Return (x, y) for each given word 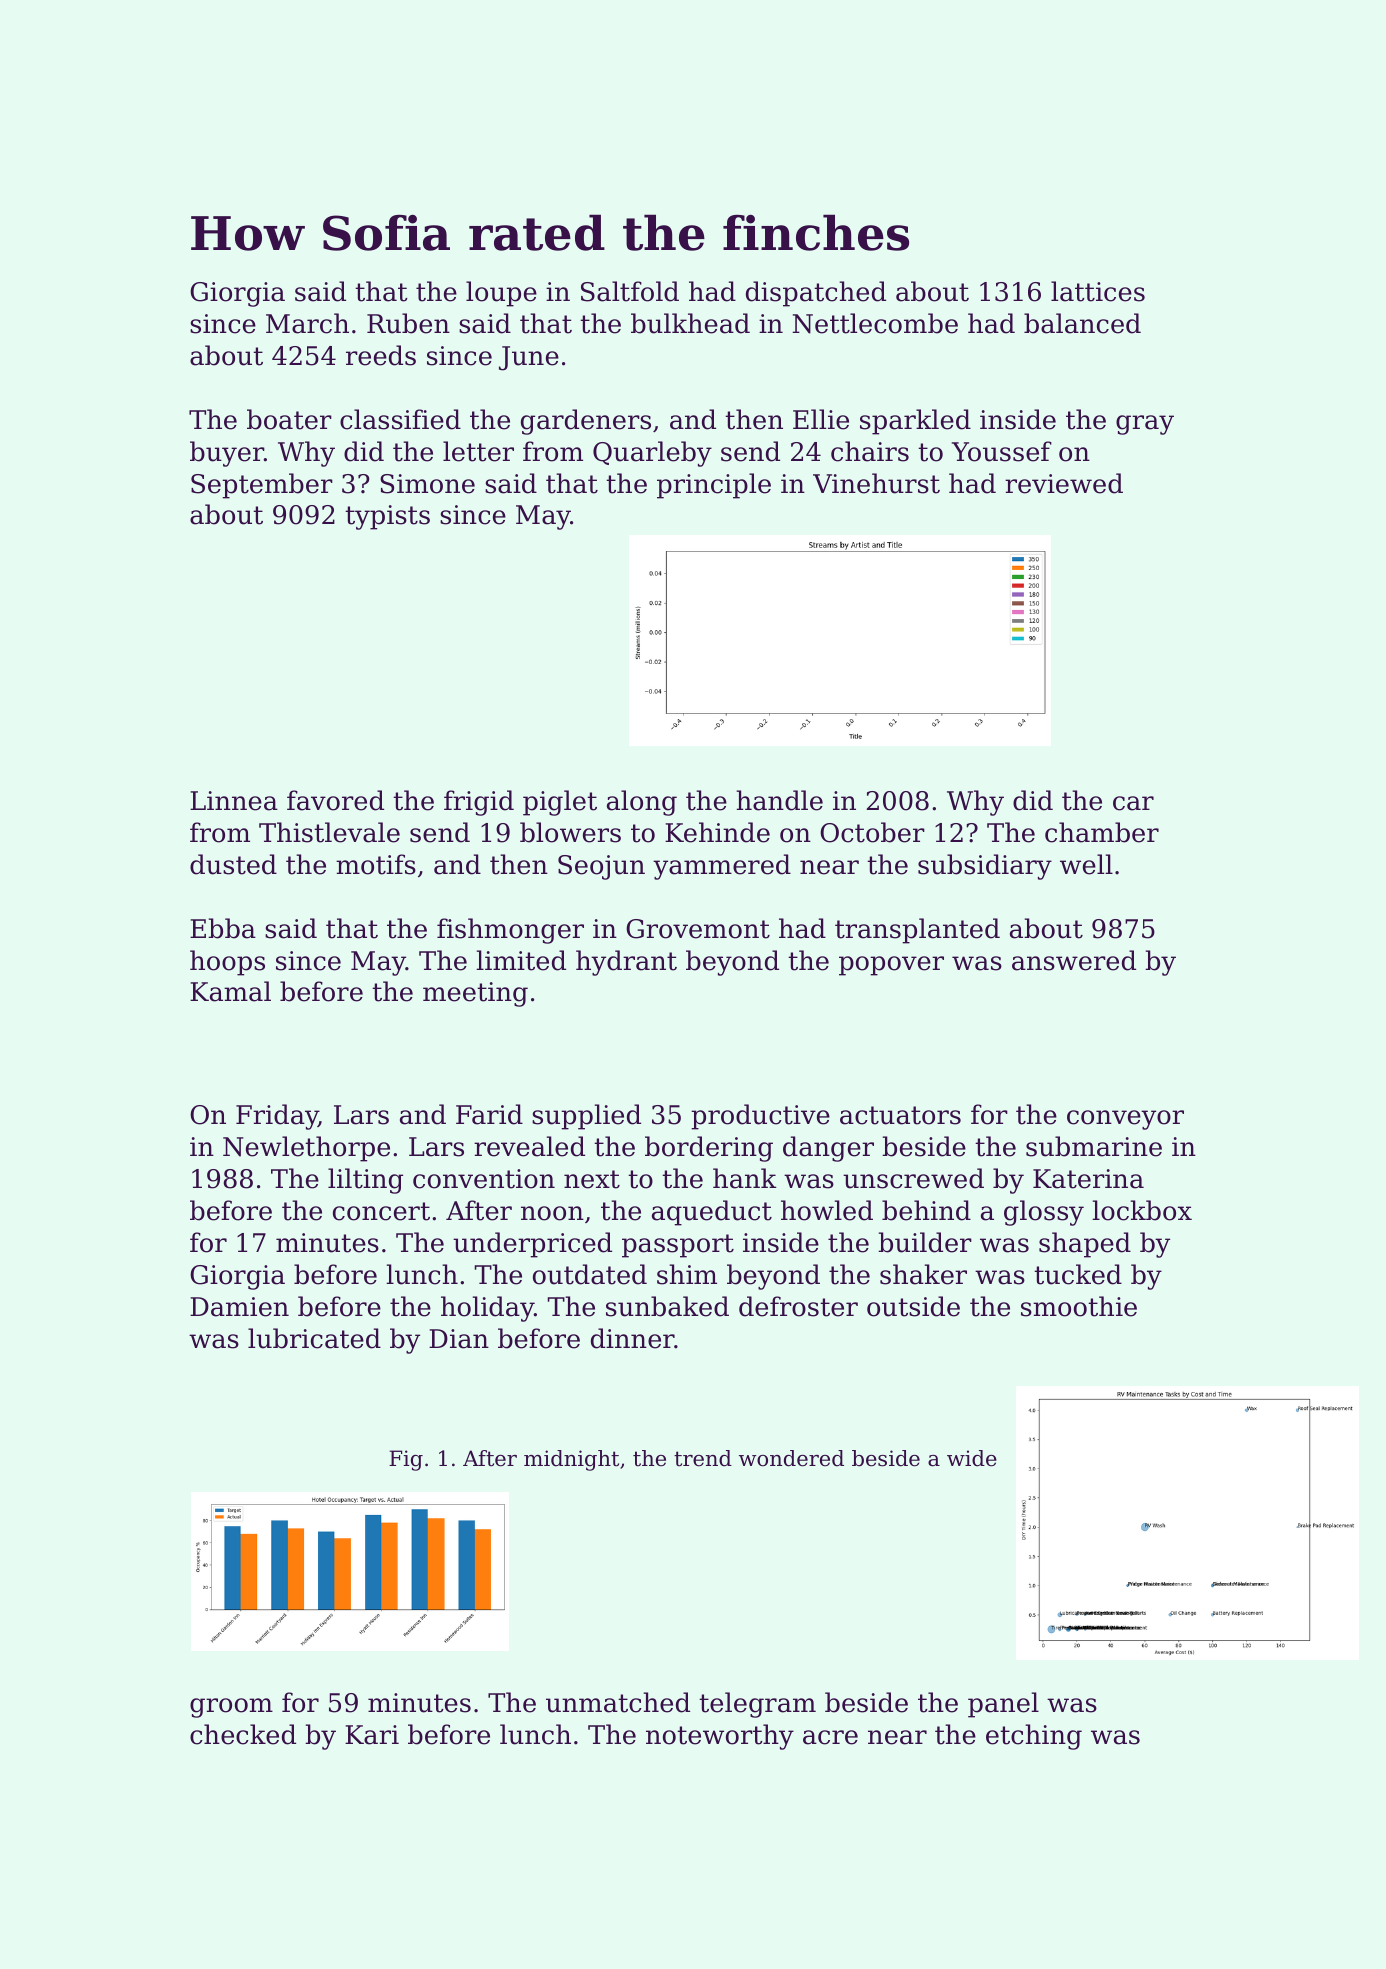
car (1133, 803)
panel (1003, 1705)
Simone (427, 484)
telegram (757, 1705)
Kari (372, 1735)
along (642, 803)
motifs (376, 864)
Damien (239, 1307)
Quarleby (652, 454)
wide (972, 1458)
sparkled (915, 422)
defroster (798, 1306)
